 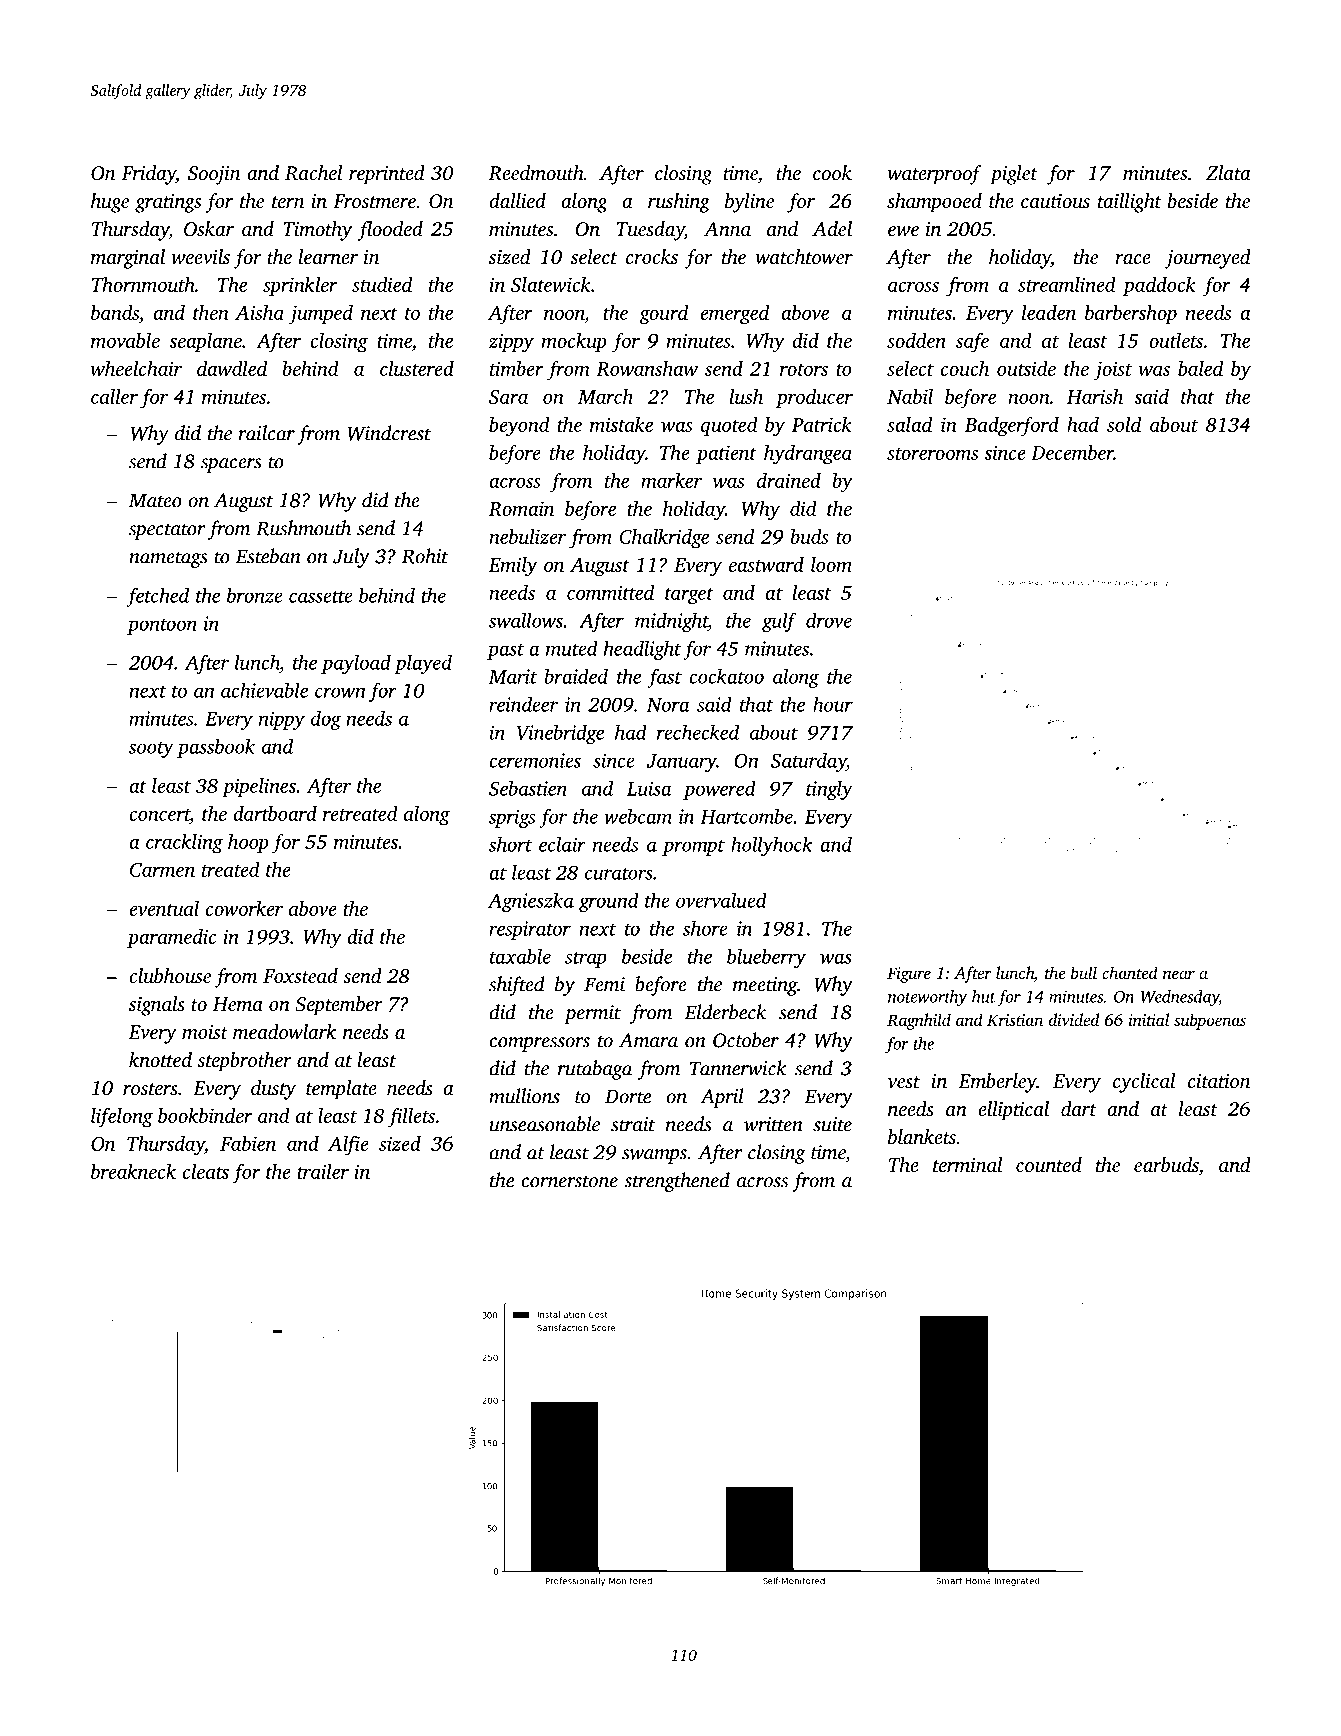 I want to click on coworker, so click(x=244, y=908).
